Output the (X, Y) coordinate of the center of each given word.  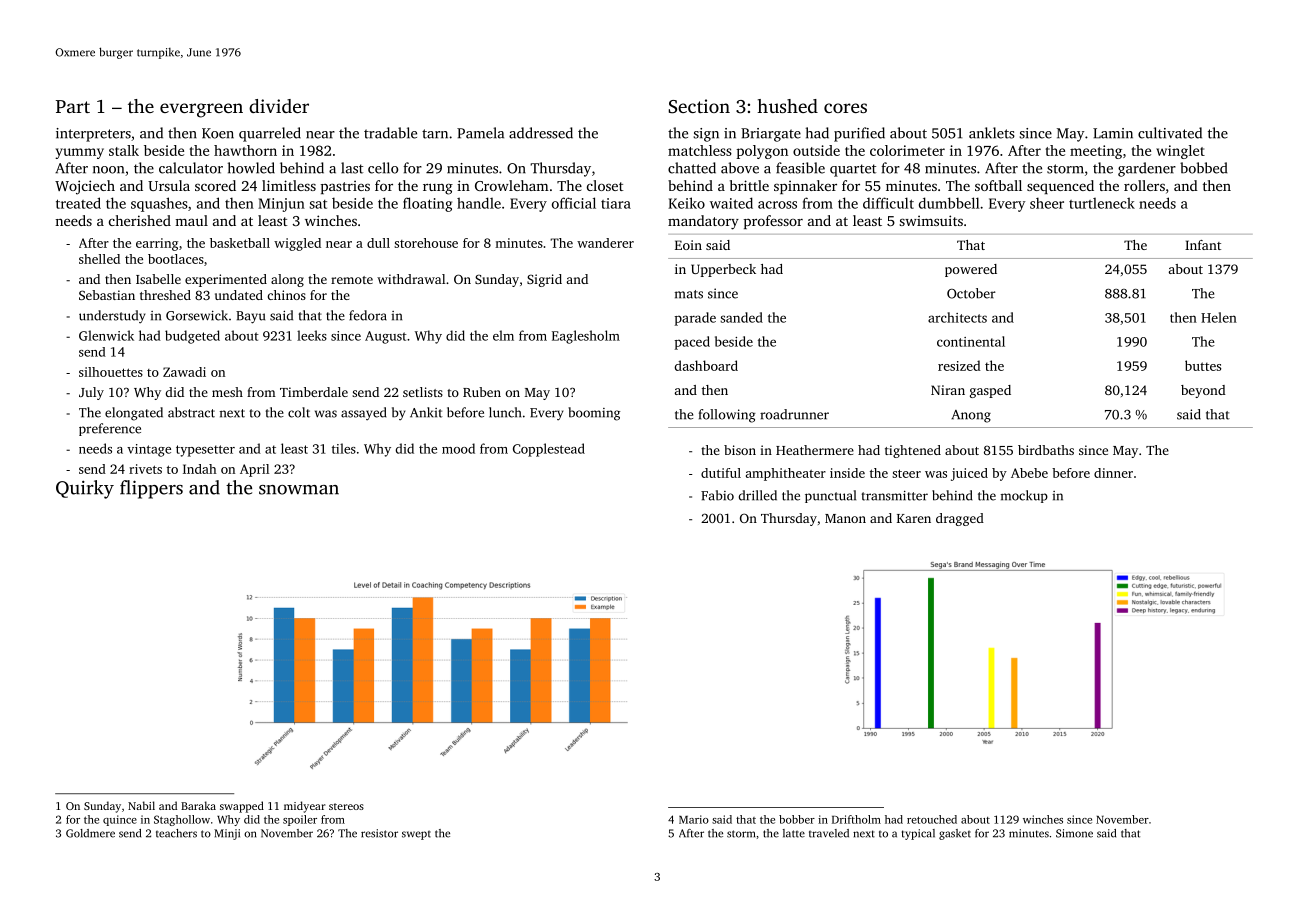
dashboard (706, 365)
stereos (346, 806)
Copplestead (549, 450)
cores (845, 108)
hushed (787, 106)
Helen (1219, 317)
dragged (960, 519)
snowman (299, 490)
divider (279, 106)
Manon (845, 518)
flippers (151, 489)
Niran (948, 390)
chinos (287, 295)
